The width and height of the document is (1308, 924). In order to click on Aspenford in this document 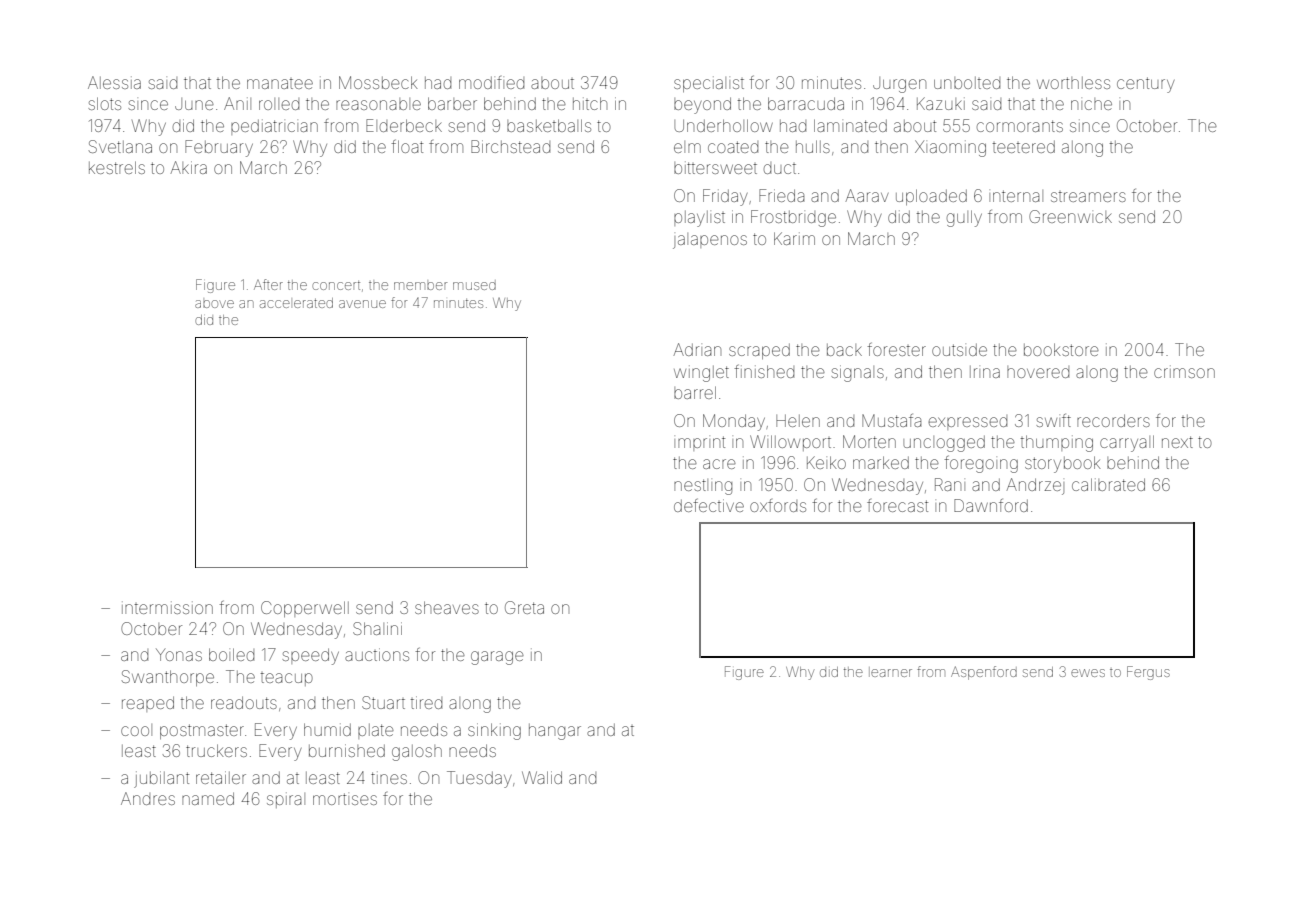, I will do `click(984, 673)`.
